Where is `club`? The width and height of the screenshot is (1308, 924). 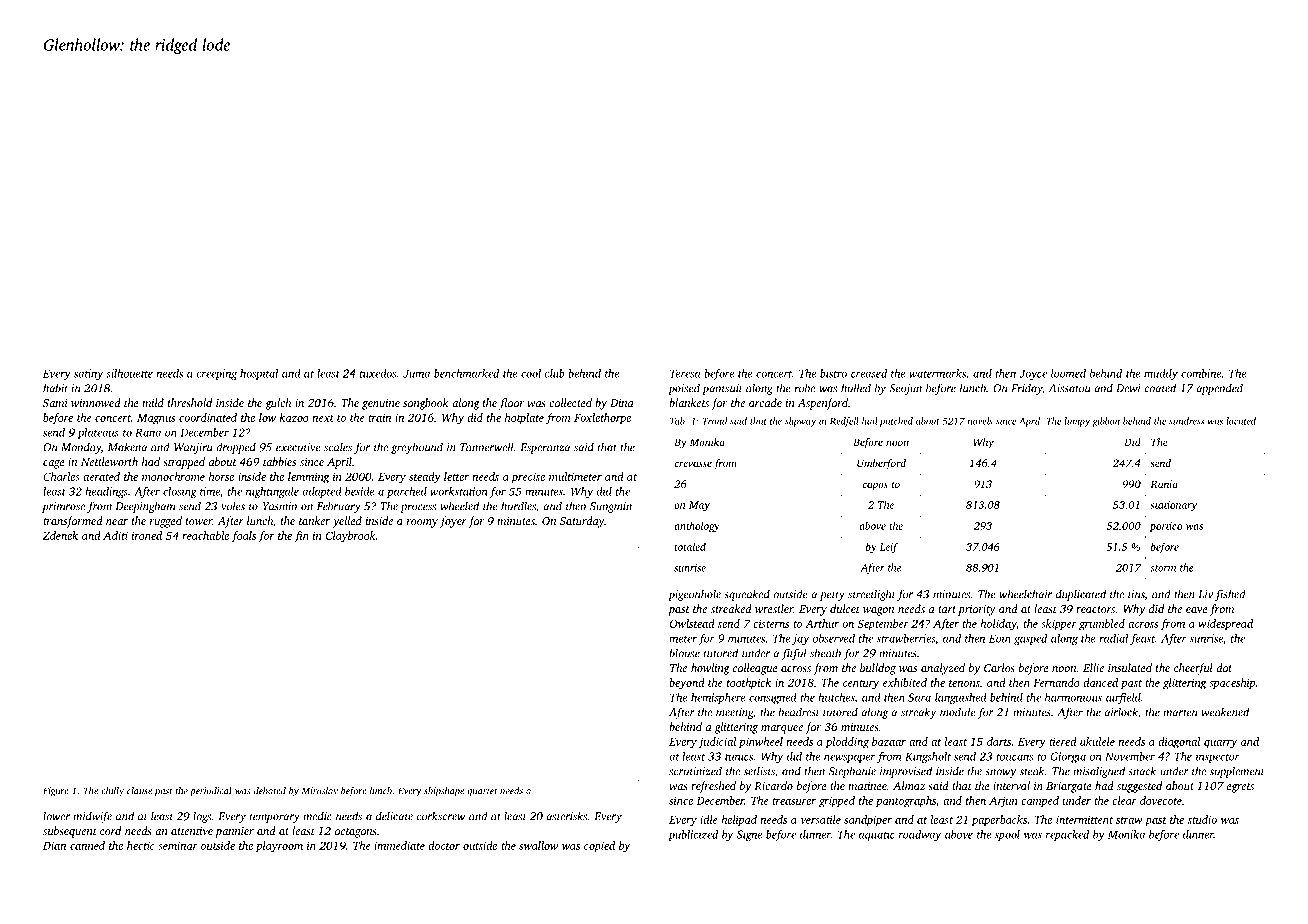
club is located at coordinates (555, 373).
